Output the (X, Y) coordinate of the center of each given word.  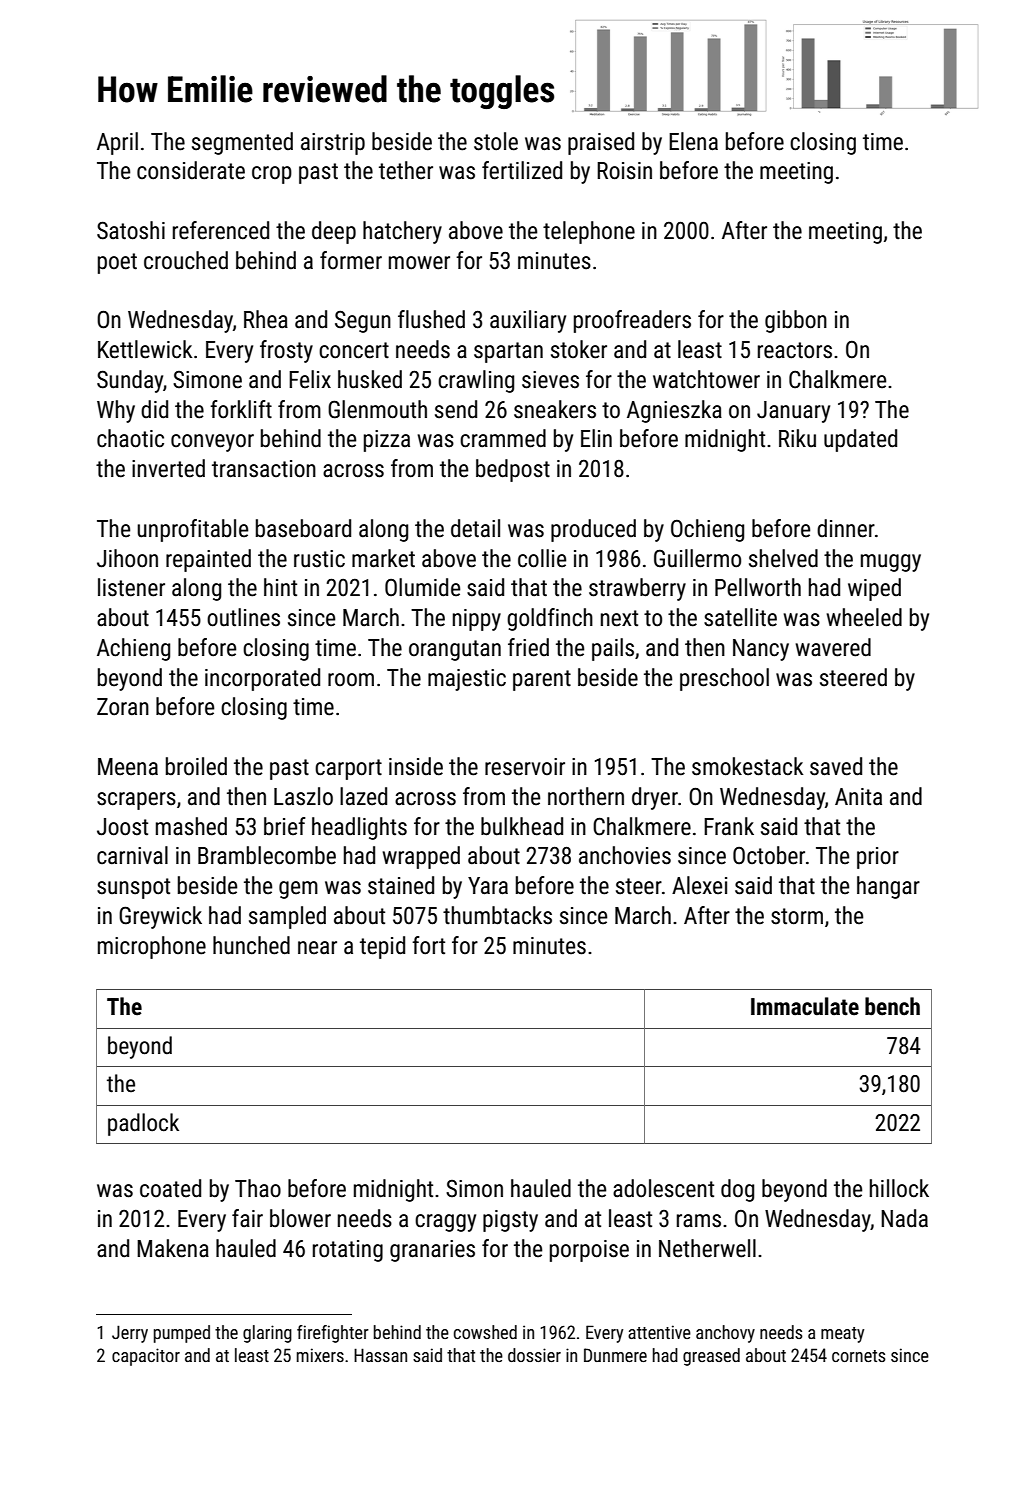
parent (542, 680)
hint (280, 587)
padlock (143, 1124)
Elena (693, 141)
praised (601, 143)
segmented (242, 143)
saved (836, 766)
